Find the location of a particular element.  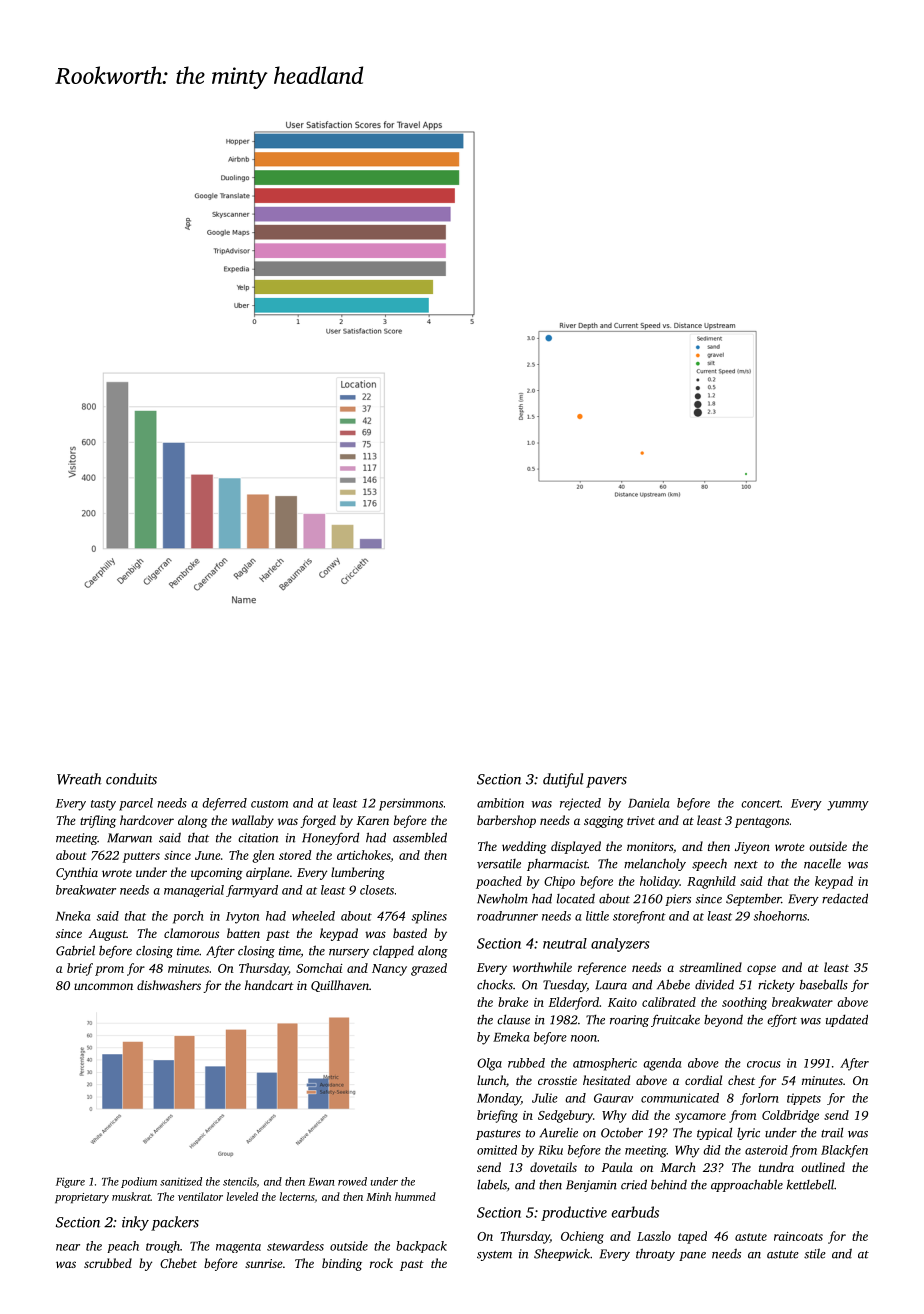

assembled is located at coordinates (420, 837).
